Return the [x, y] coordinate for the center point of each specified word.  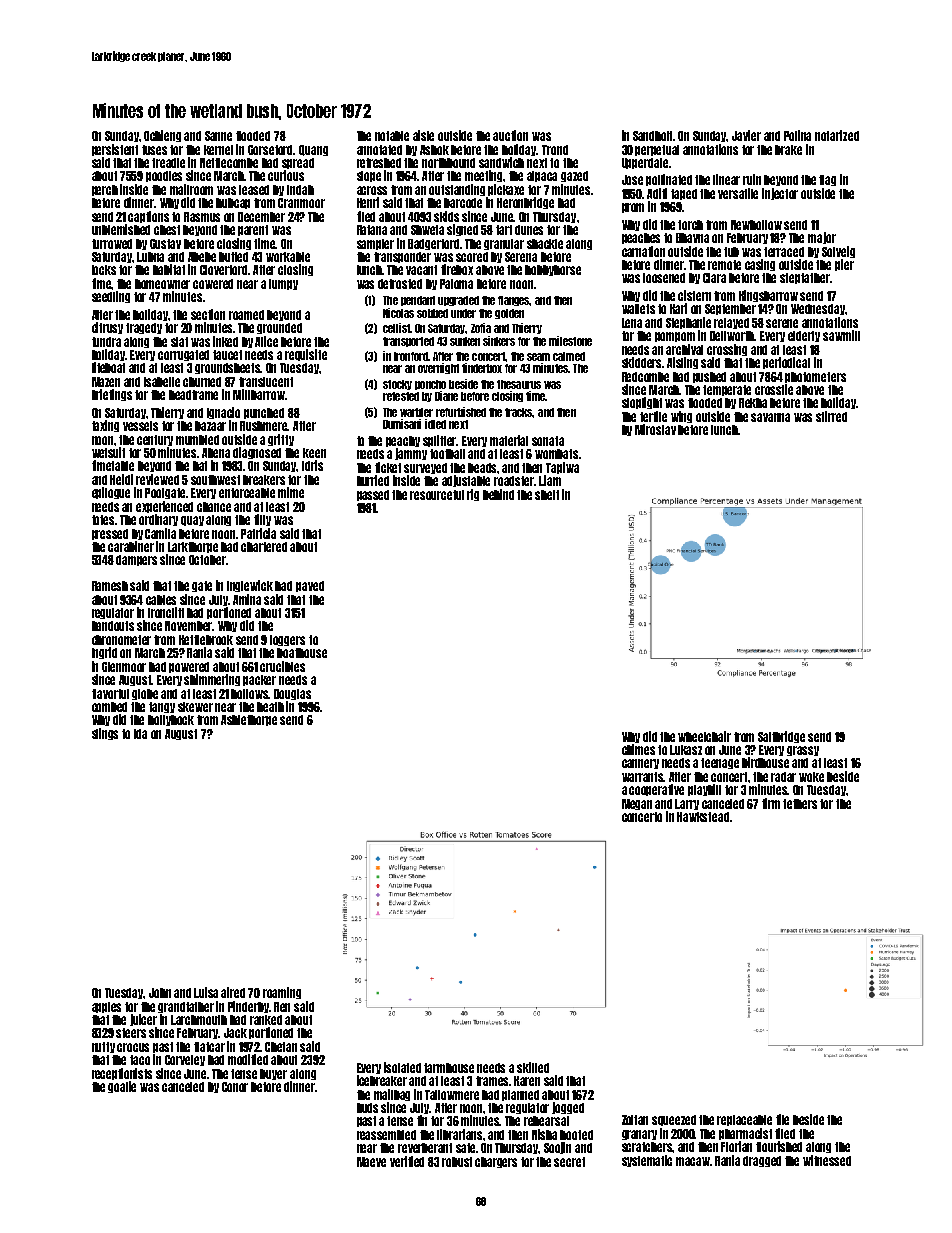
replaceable [744, 1120]
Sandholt [653, 136]
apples [106, 1007]
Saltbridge [781, 737]
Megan [637, 804]
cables [161, 600]
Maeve [371, 1162]
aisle [423, 135]
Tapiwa [562, 468]
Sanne [218, 136]
